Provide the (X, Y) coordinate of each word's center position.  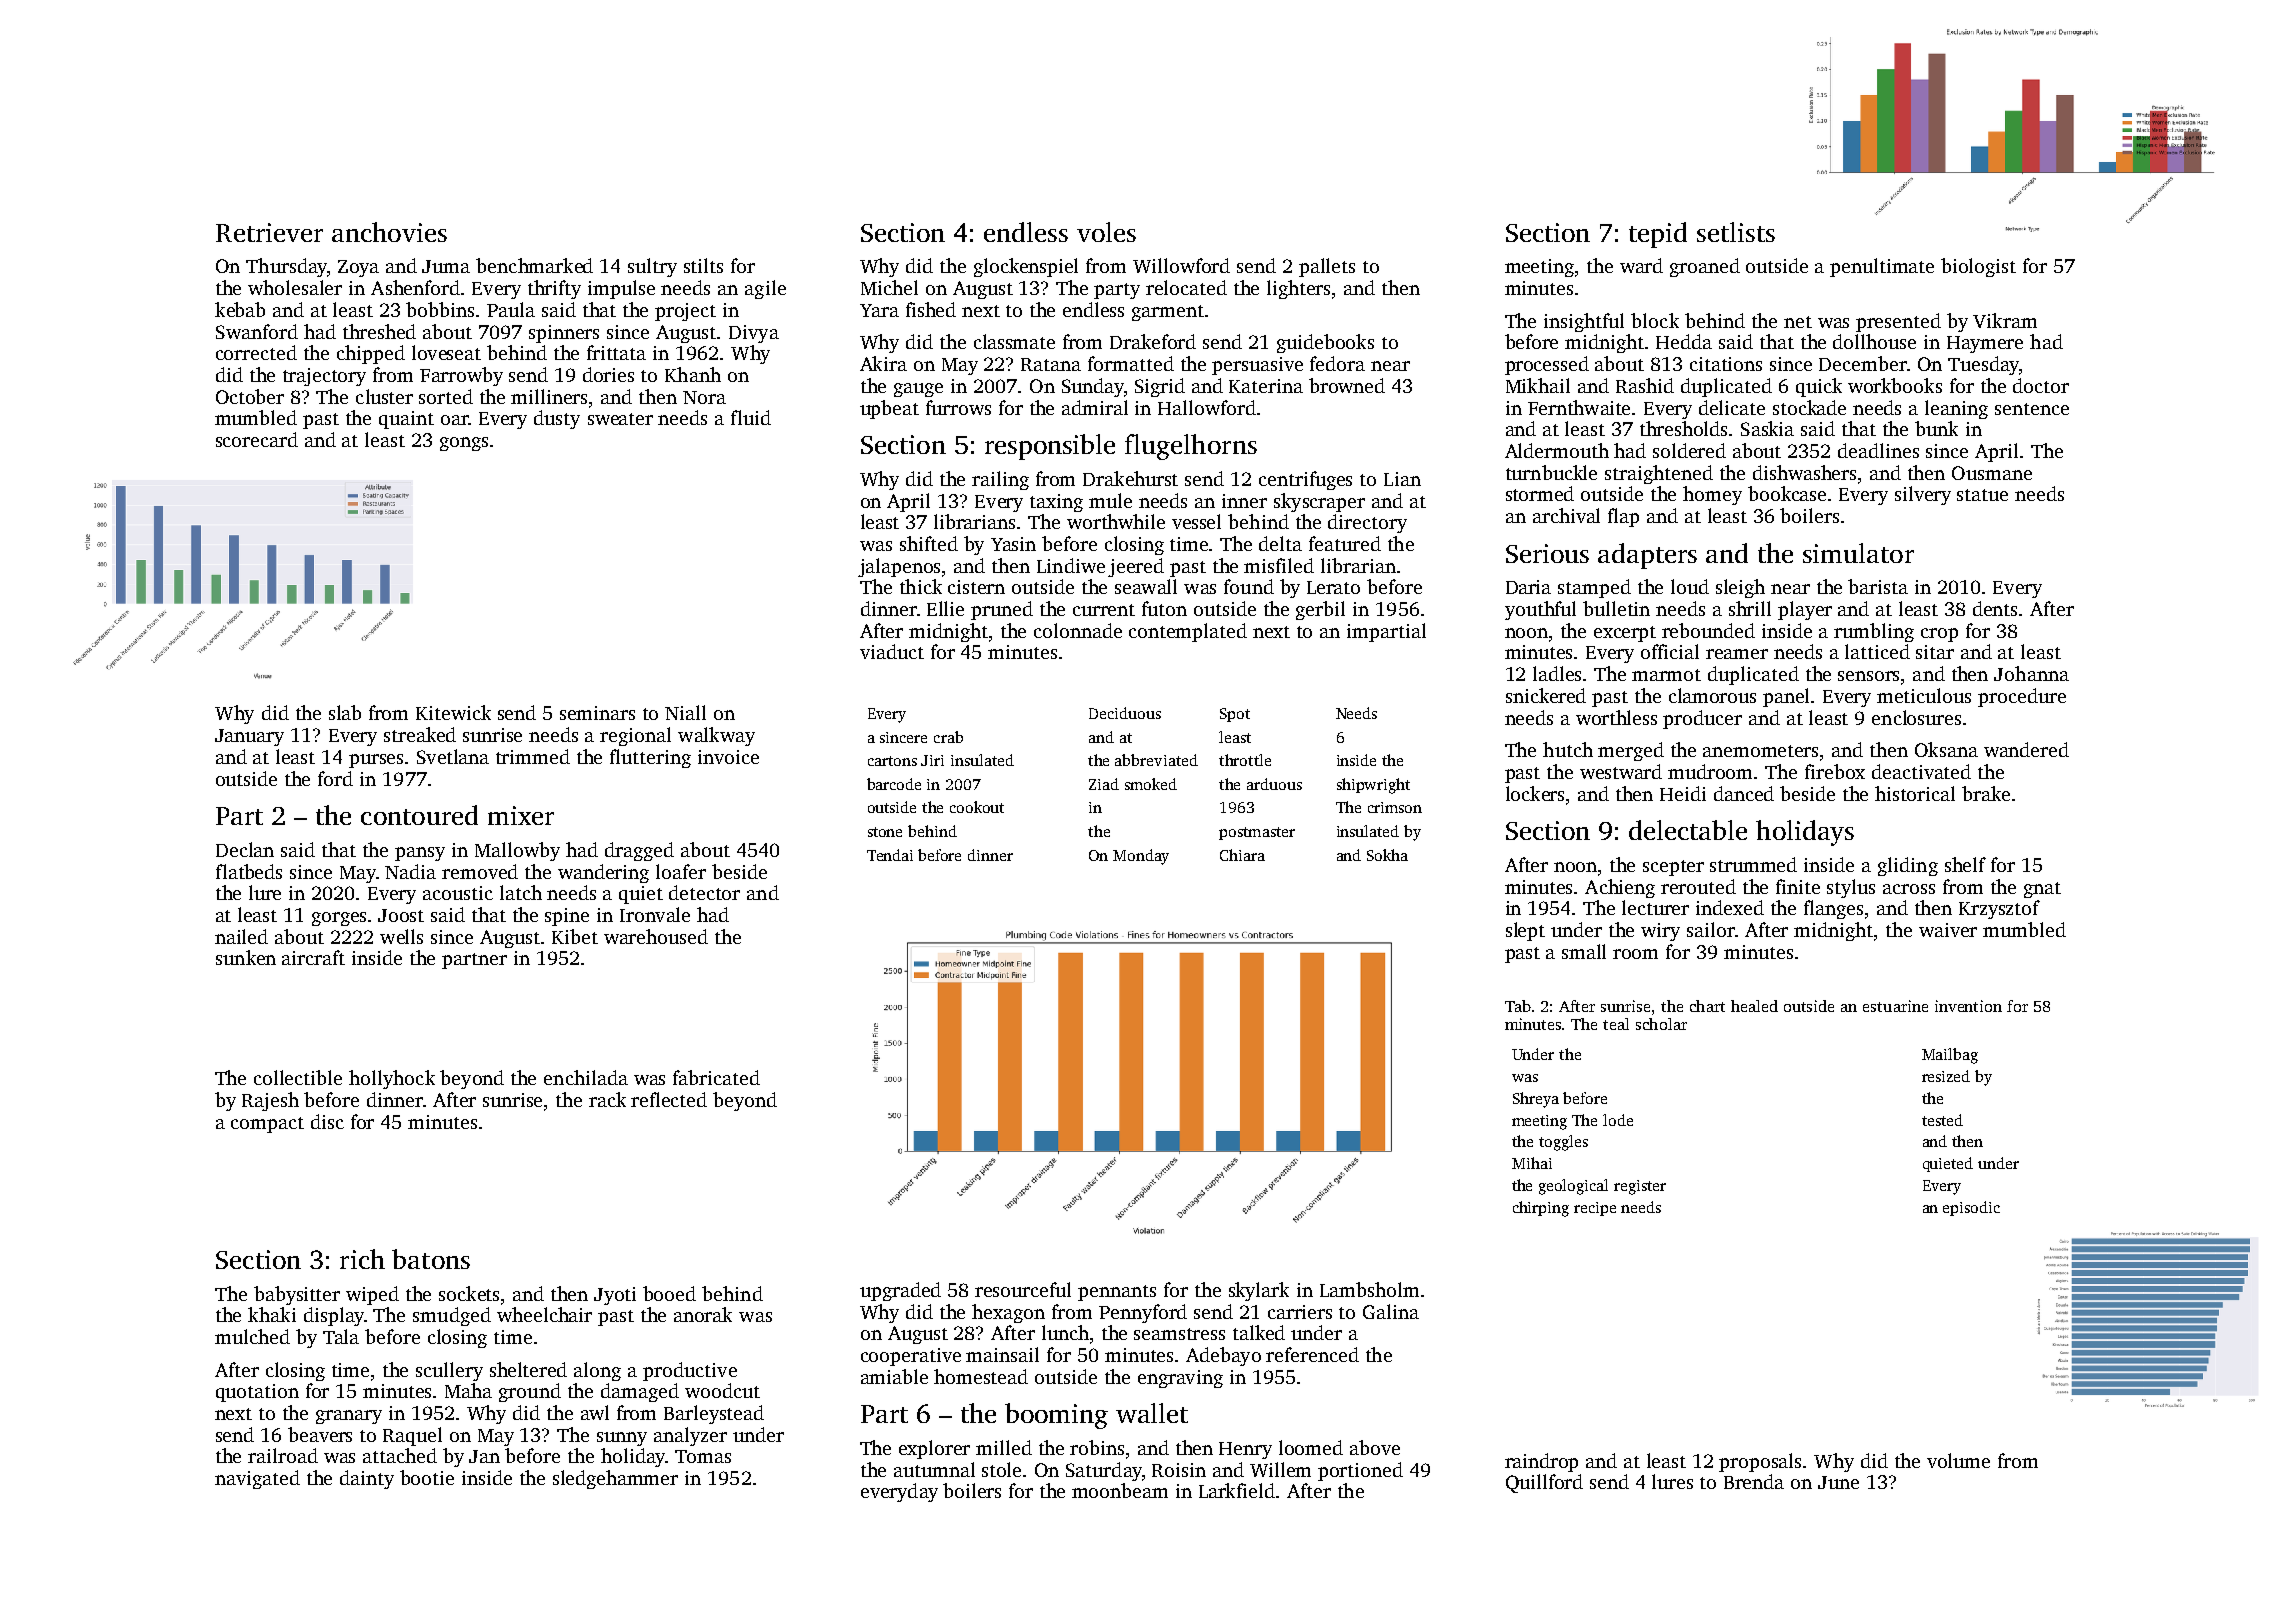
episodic (1971, 1208)
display (334, 1316)
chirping (1541, 1209)
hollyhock (392, 1079)
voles (1106, 232)
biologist (1978, 267)
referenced (1312, 1354)
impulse (621, 289)
